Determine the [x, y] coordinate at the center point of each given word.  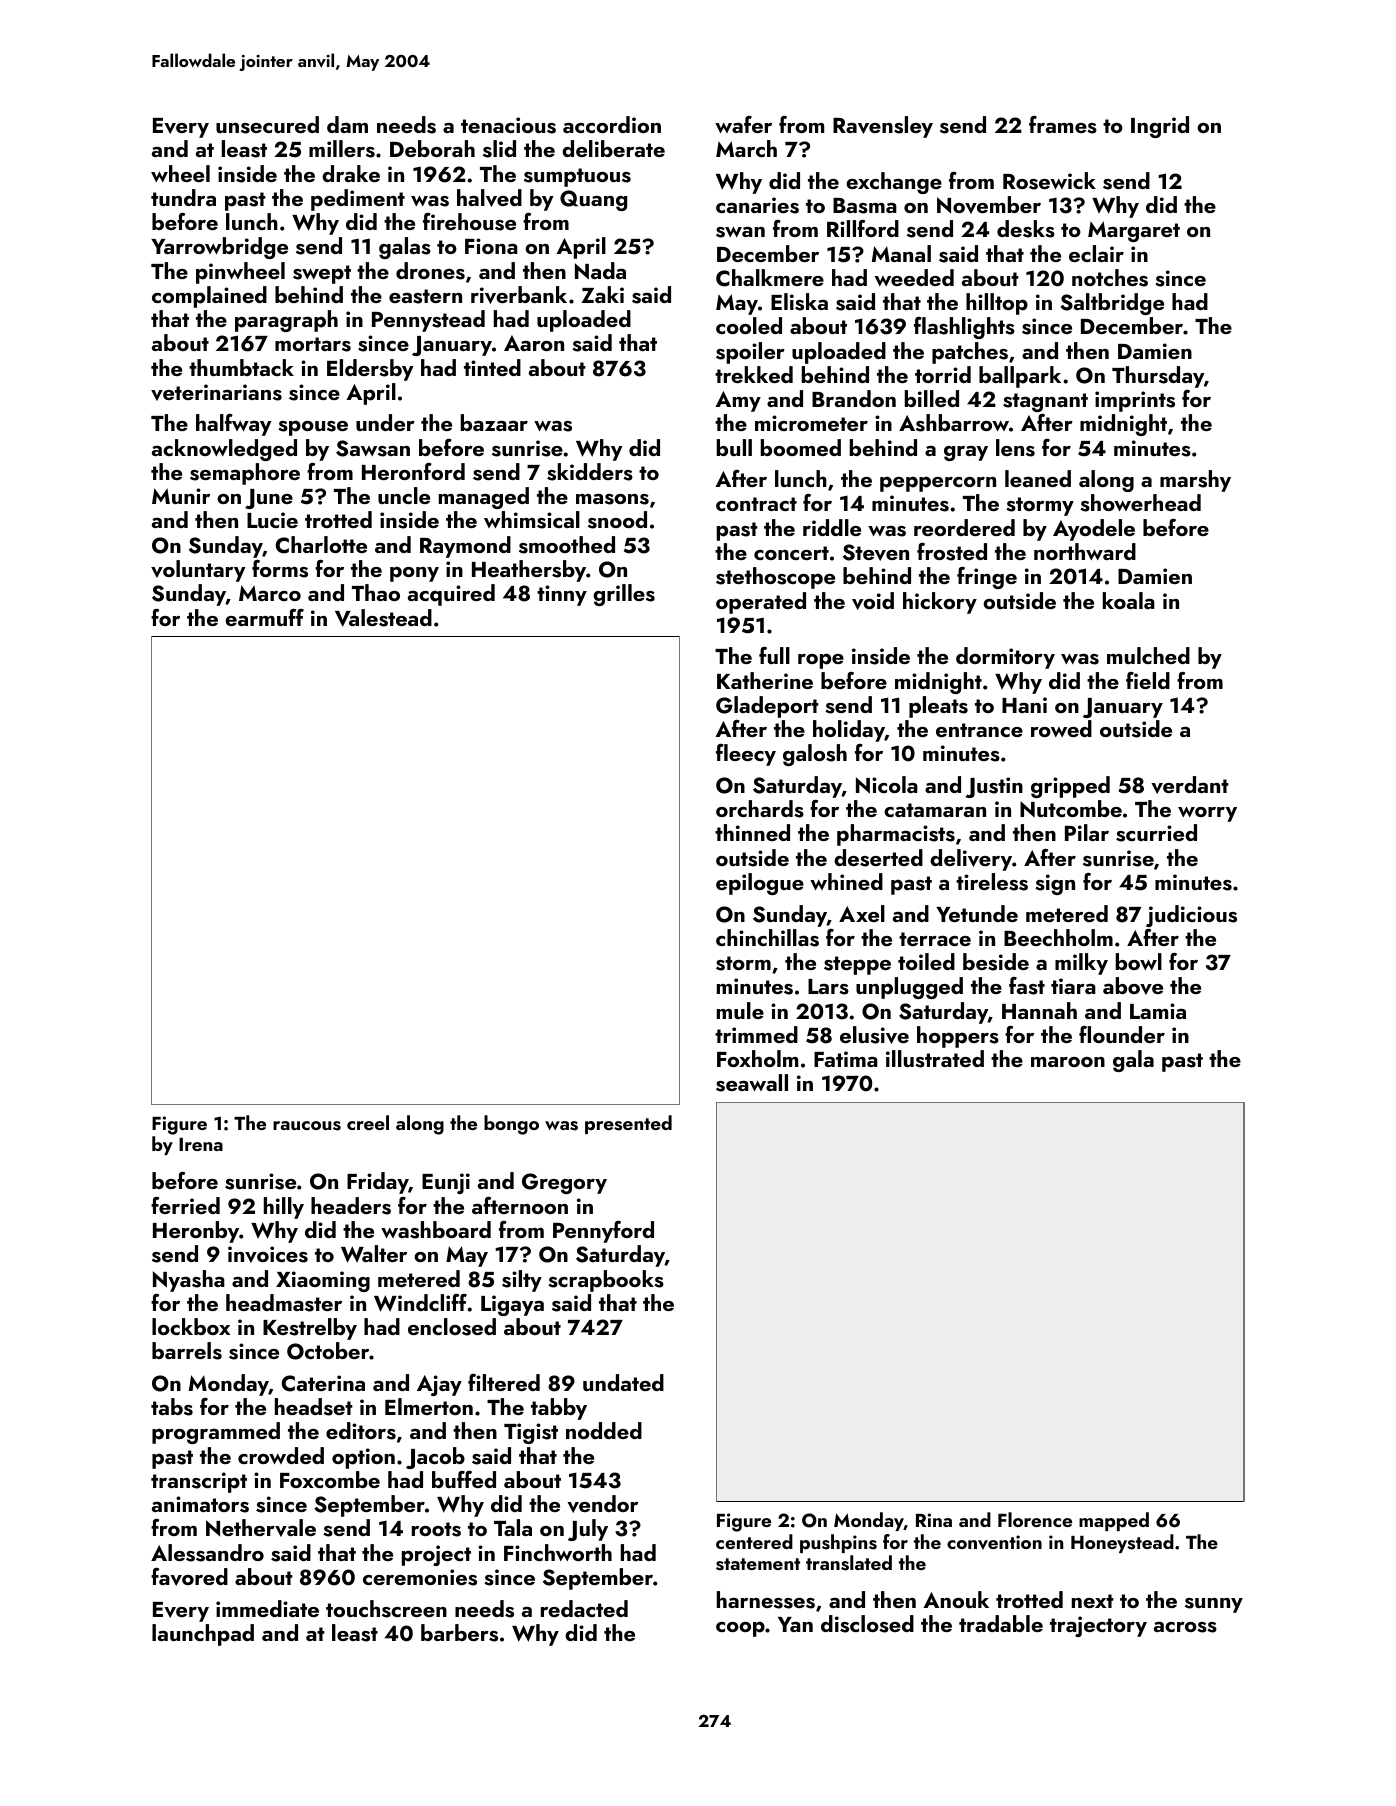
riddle [832, 527]
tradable [1001, 1623]
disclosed [867, 1624]
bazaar [494, 422]
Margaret [1134, 231]
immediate [267, 1608]
